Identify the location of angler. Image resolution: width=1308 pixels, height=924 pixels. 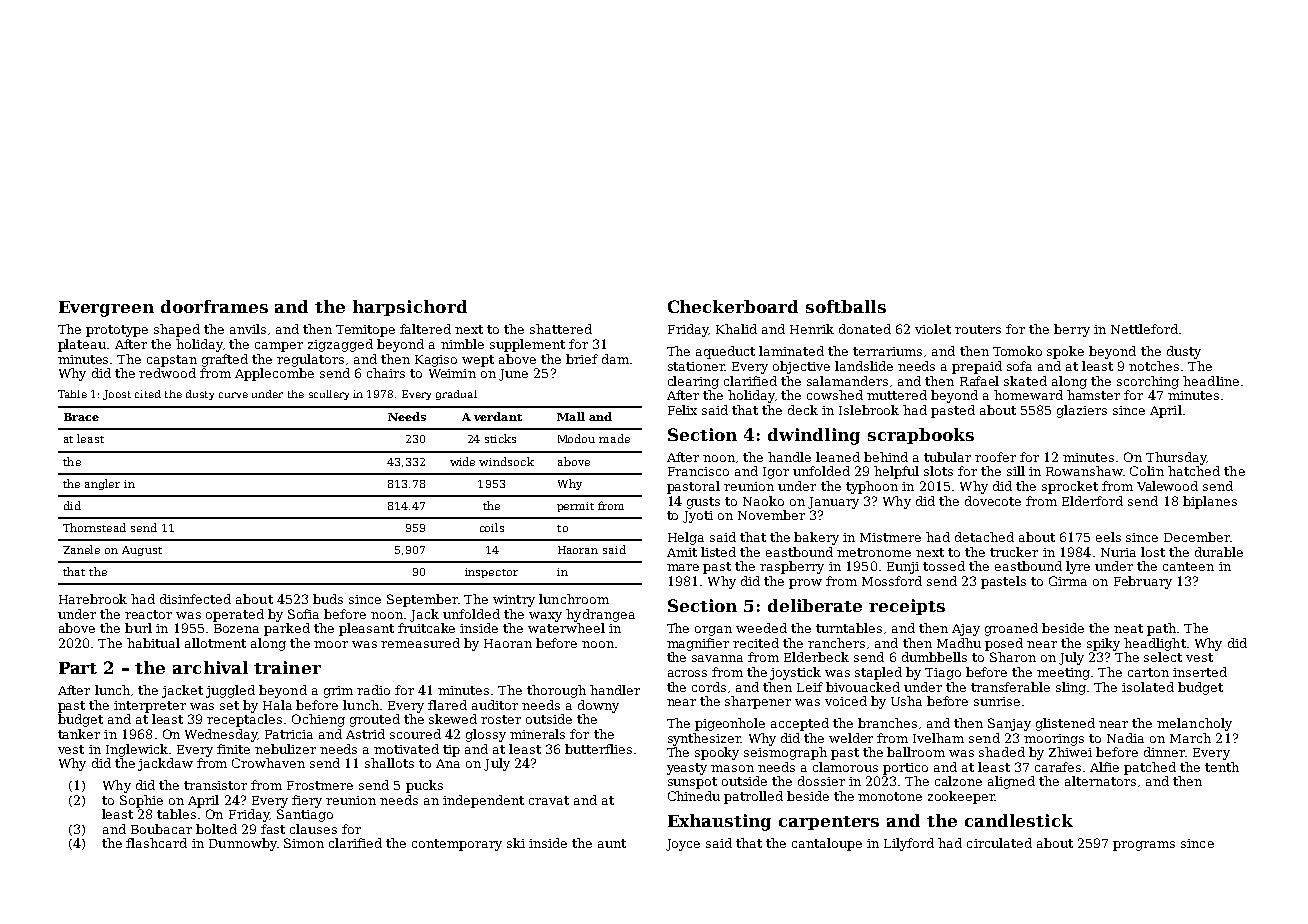
(102, 484).
